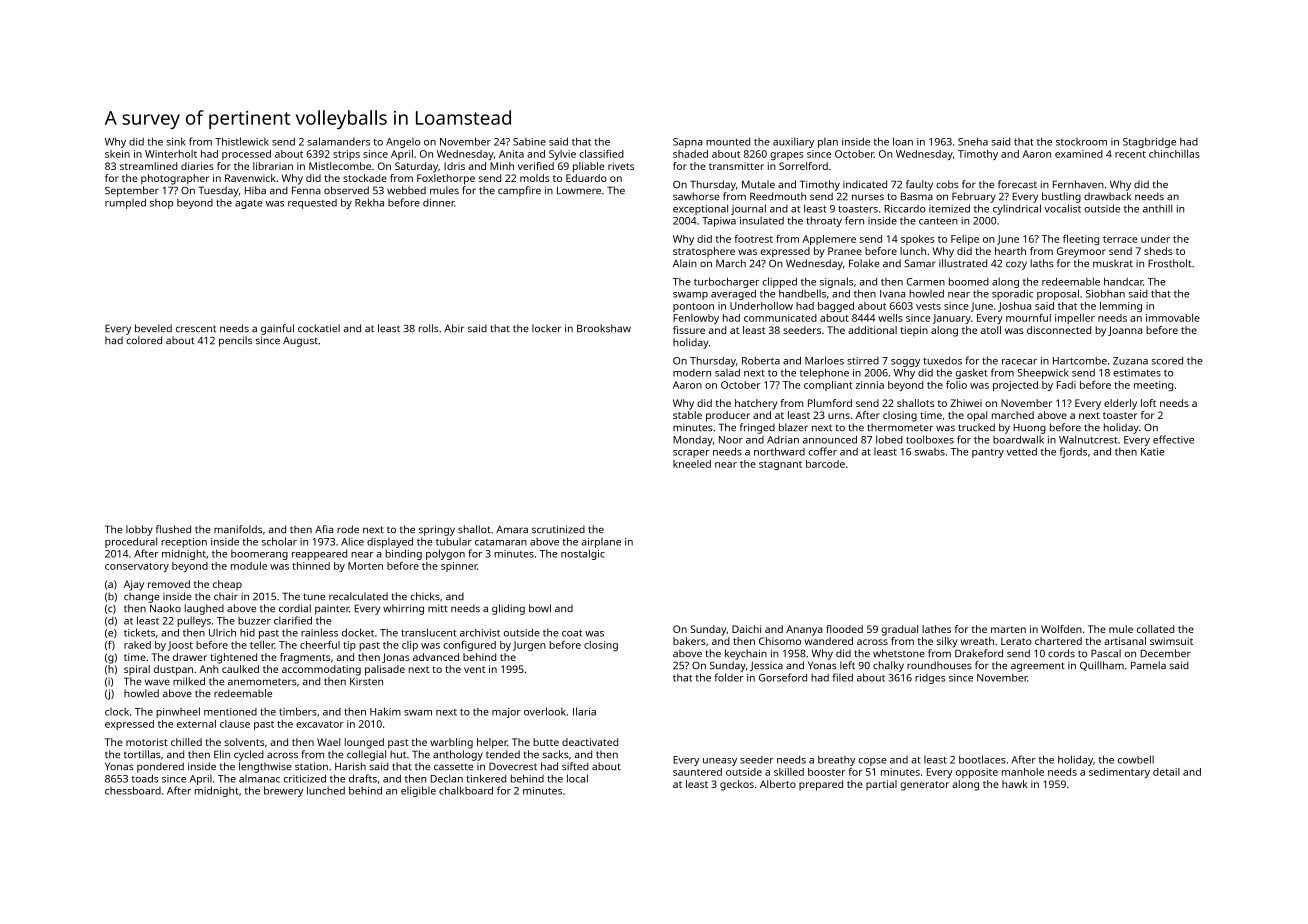 The height and width of the document is (924, 1308). What do you see at coordinates (729, 677) in the document?
I see `folder` at bounding box center [729, 677].
